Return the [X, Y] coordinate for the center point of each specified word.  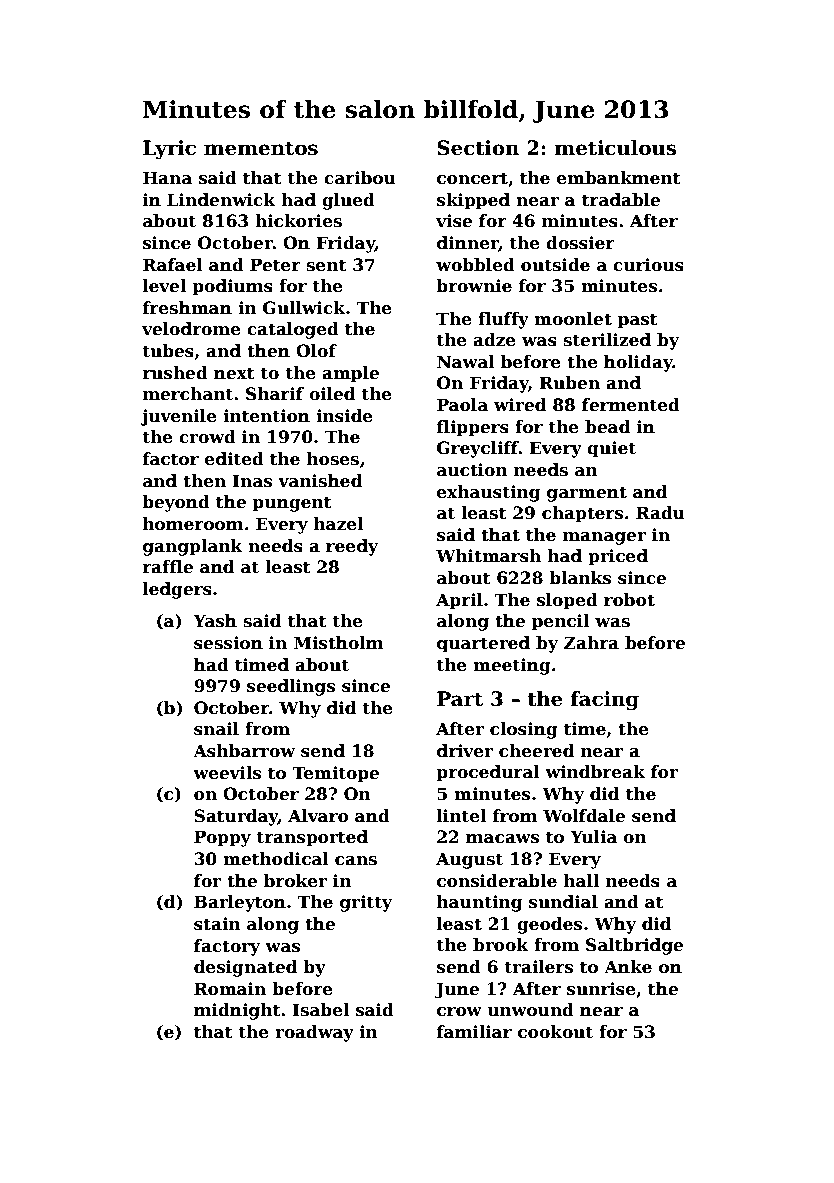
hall [581, 881]
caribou [360, 178]
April [459, 601]
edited [234, 459]
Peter [275, 265]
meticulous [615, 148]
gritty [366, 903]
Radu [660, 513]
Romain [230, 989]
